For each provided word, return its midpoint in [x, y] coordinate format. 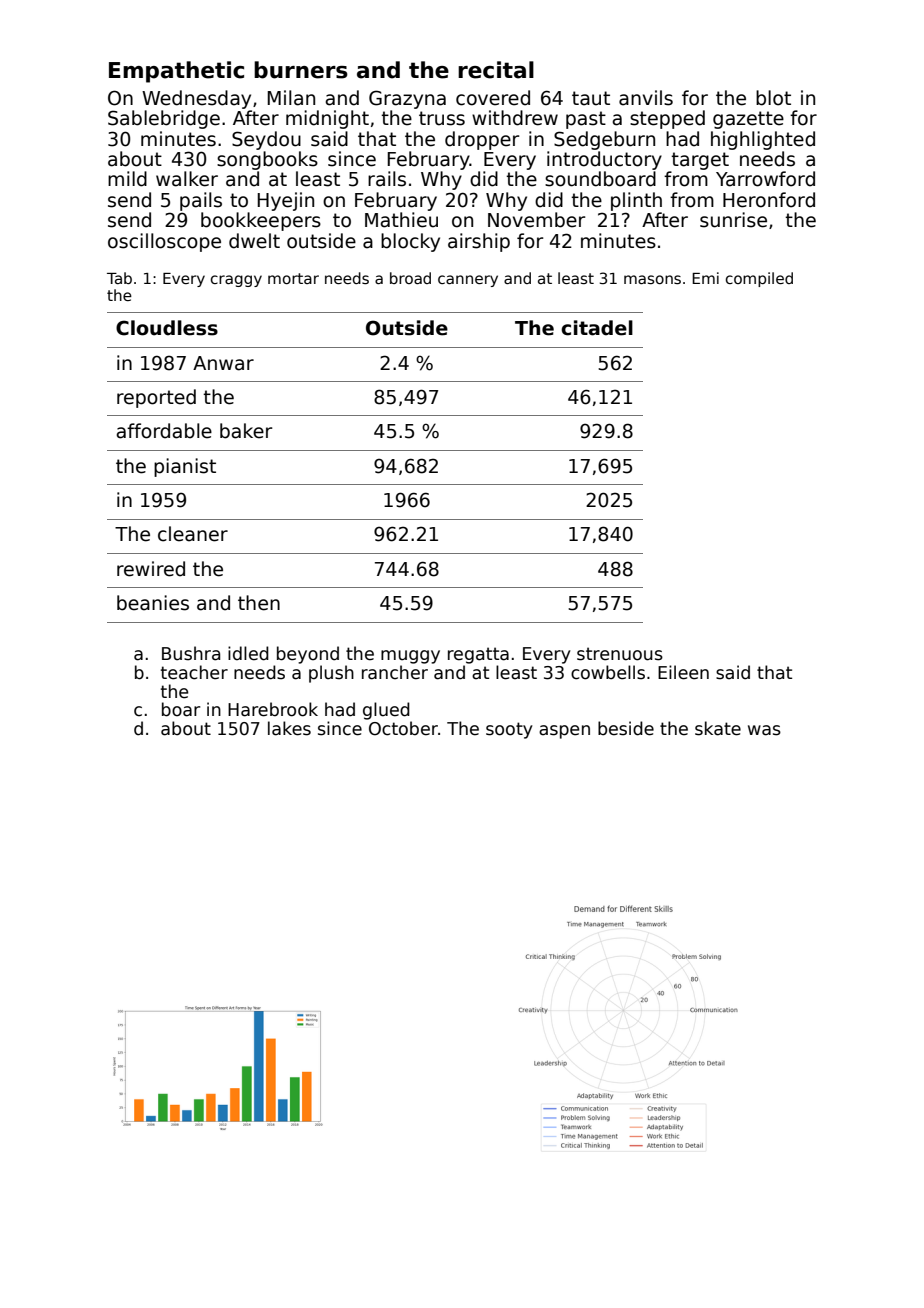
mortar [293, 278]
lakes [289, 728]
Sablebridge [164, 119]
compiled [759, 279]
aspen [564, 732]
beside [626, 728]
